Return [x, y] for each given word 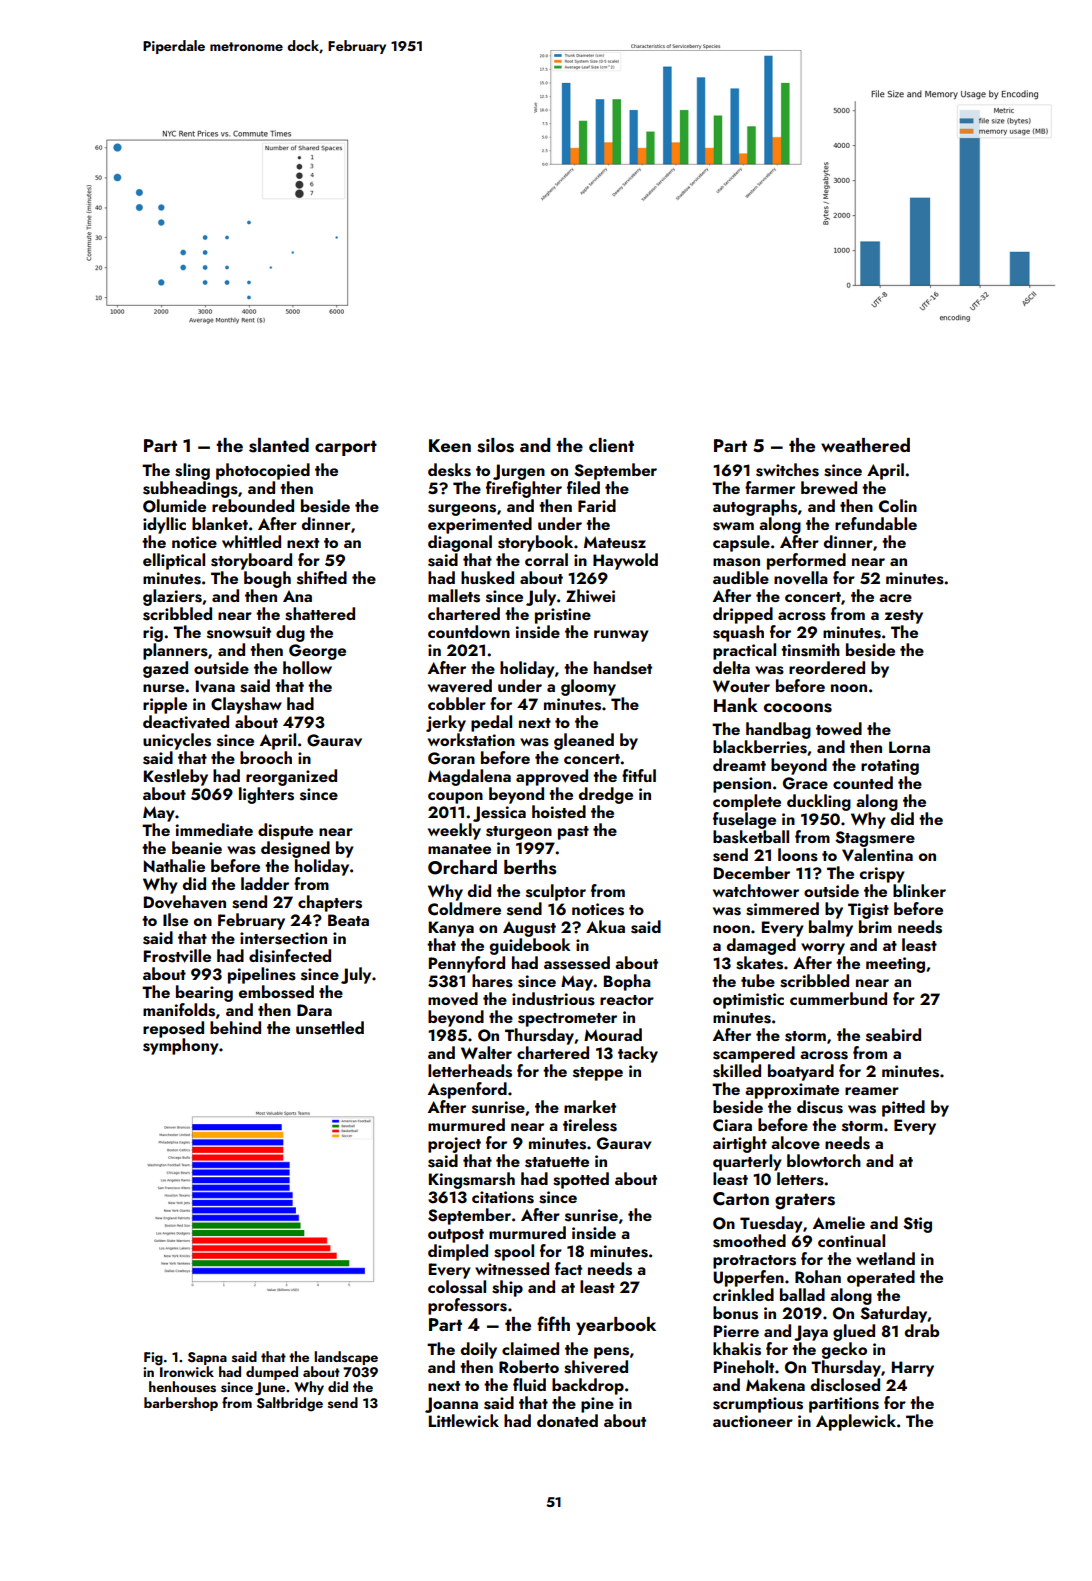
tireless [590, 1125]
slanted [279, 445]
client [611, 445]
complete [747, 802]
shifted [322, 578]
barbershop [181, 1404]
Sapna [207, 1358]
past [573, 833]
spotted [581, 1180]
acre [895, 598]
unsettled [330, 1028]
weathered [865, 445]
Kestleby [176, 777]
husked [487, 578]
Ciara [732, 1125]
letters [800, 1179]
